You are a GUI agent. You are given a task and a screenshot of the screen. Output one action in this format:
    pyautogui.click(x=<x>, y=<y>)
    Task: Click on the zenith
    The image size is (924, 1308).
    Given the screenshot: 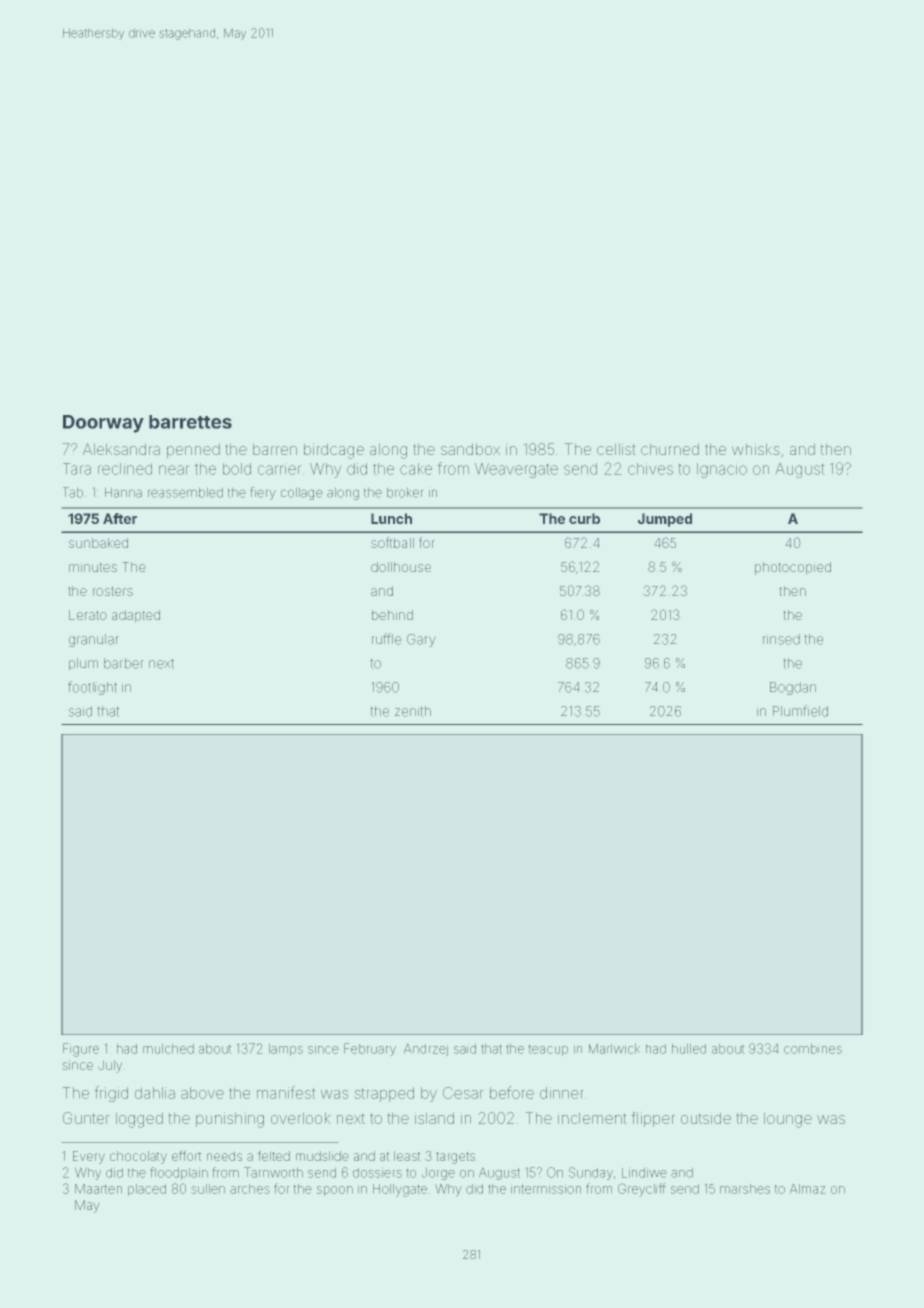 What is the action you would take?
    pyautogui.click(x=413, y=711)
